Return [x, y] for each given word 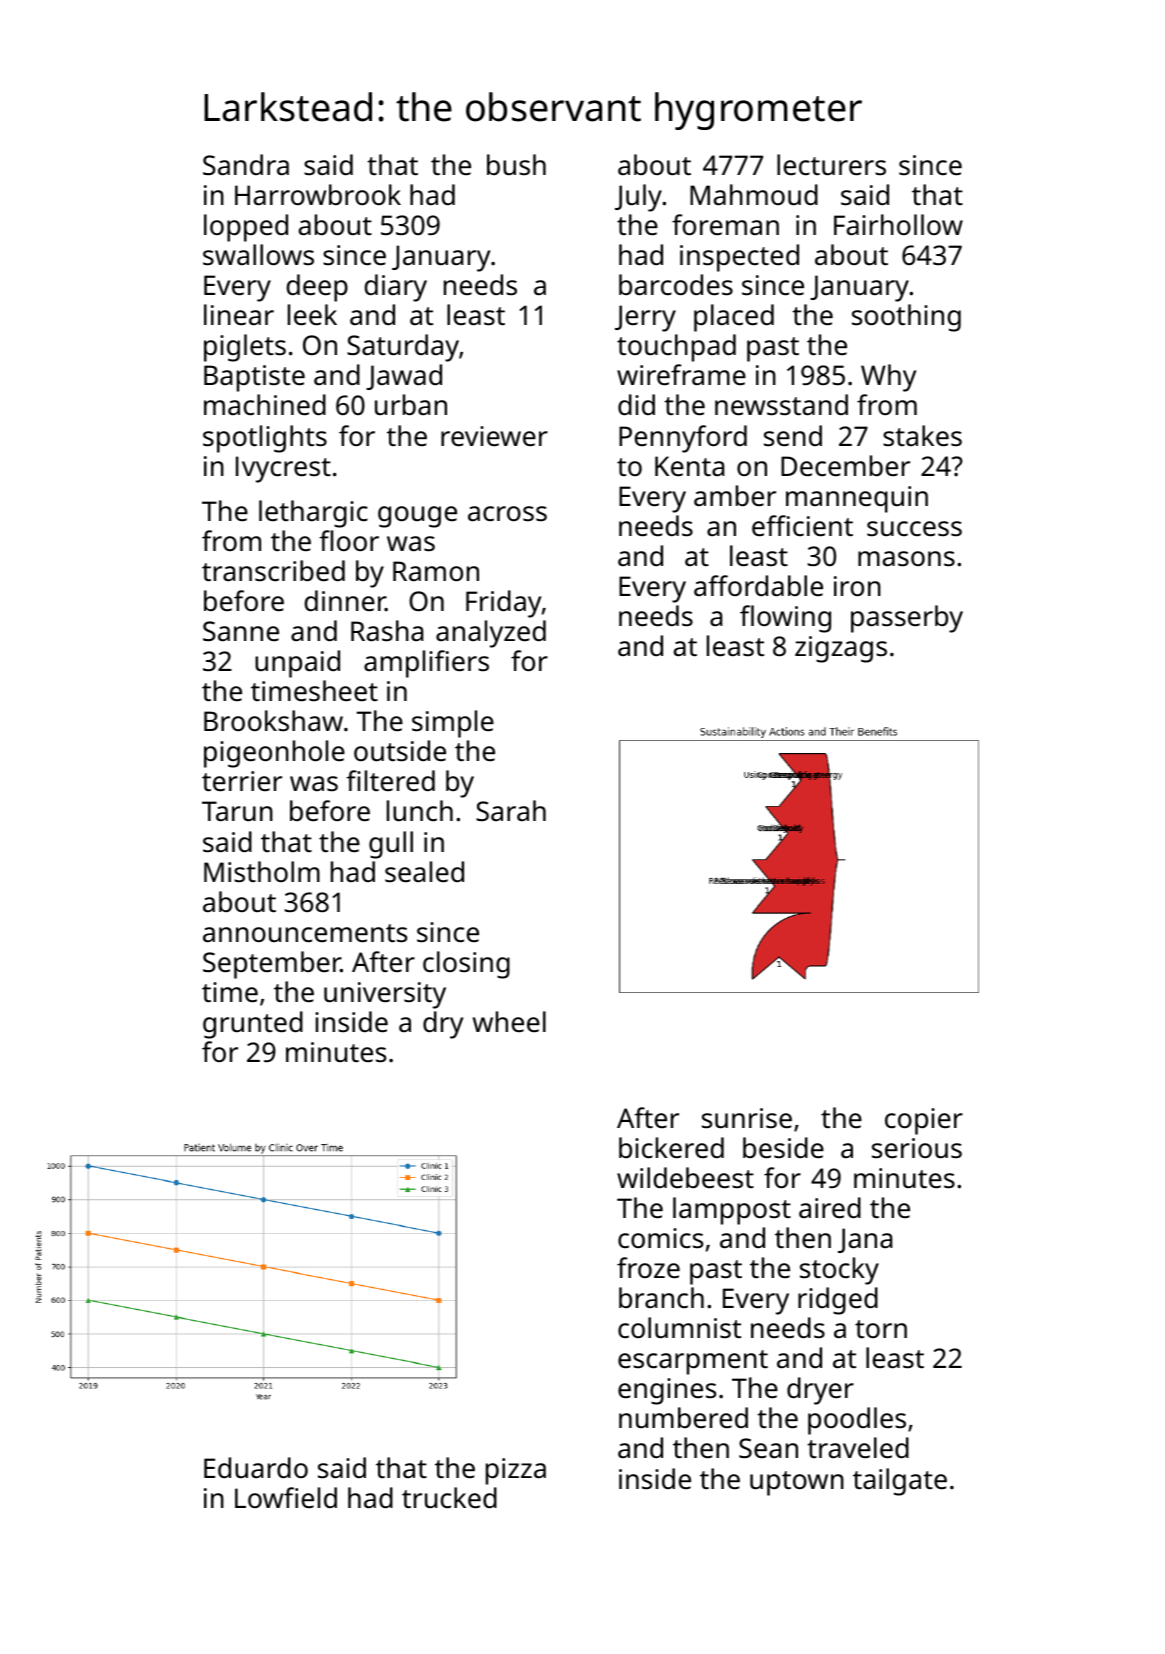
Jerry [645, 318]
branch [661, 1297]
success [914, 529]
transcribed [273, 570]
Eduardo [256, 1467]
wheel [509, 1021]
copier [924, 1121]
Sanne [241, 631]
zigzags [841, 649]
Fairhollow [898, 224]
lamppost [732, 1211]
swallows [258, 255]
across [507, 513]
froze [648, 1268]
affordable [758, 585]
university [385, 995]
